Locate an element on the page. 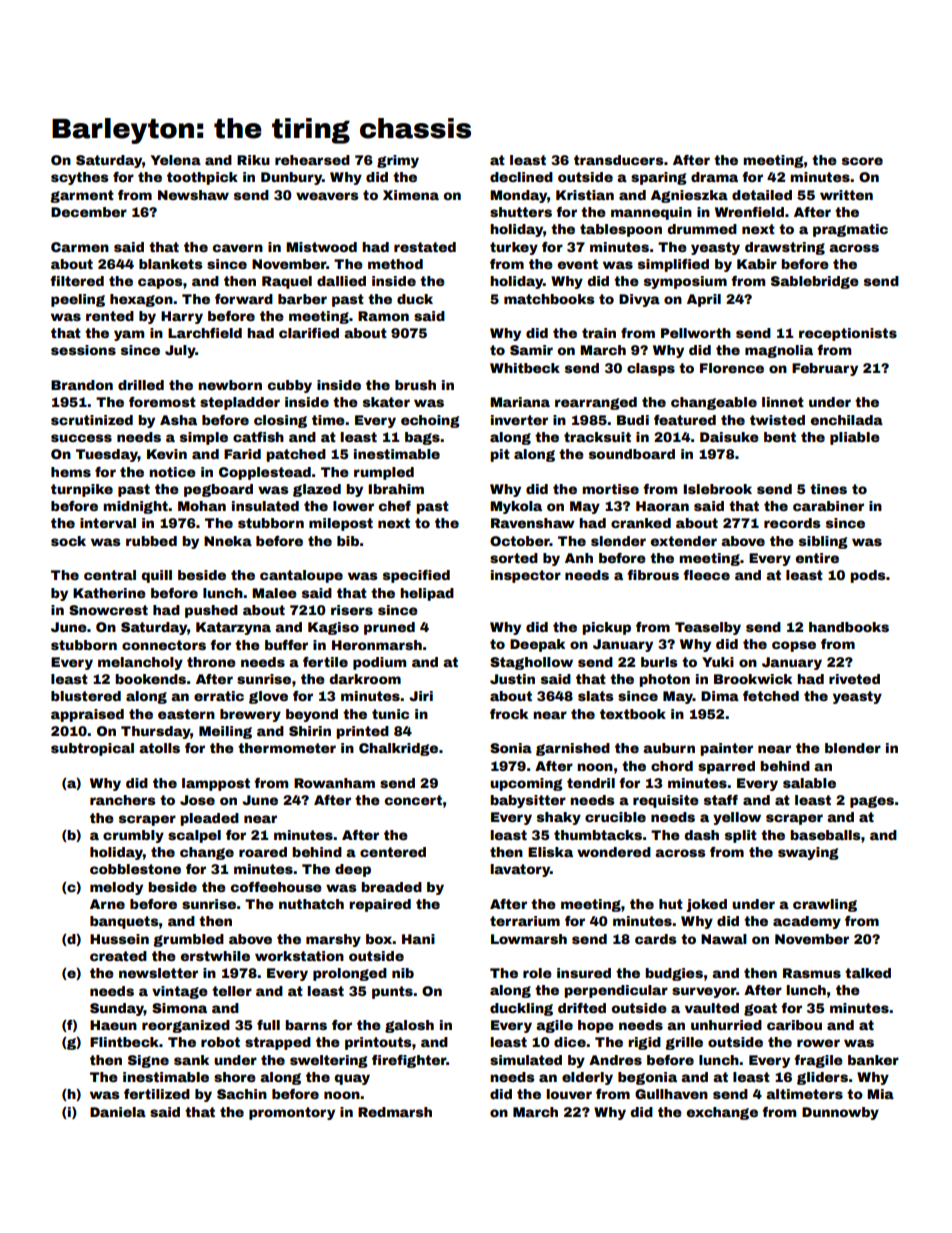 This image has height=1233, width=952. garment is located at coordinates (82, 196).
